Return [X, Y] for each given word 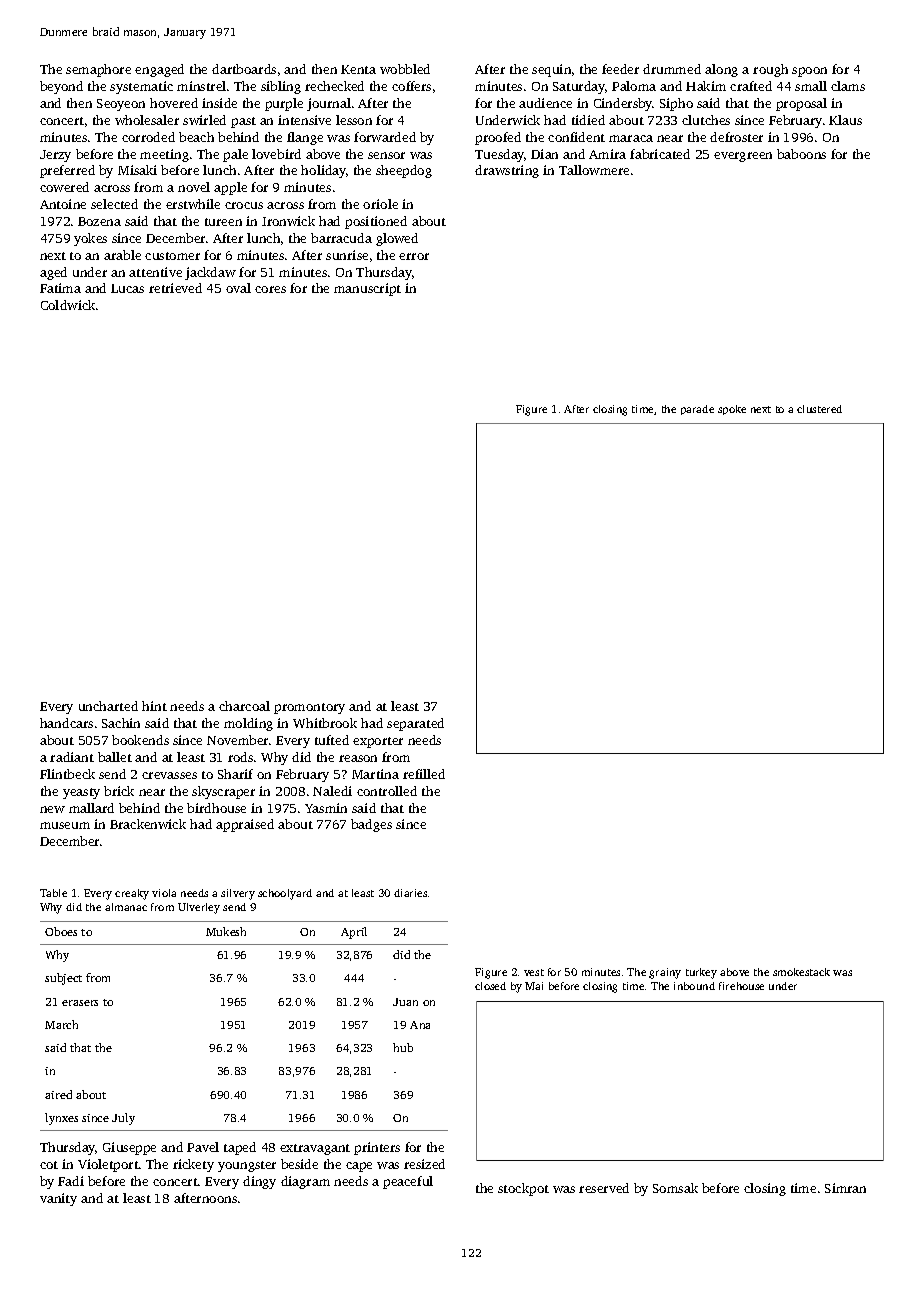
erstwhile [193, 204]
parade [697, 410]
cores [270, 289]
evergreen [743, 157]
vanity [58, 1199]
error [414, 256]
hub [403, 1047]
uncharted [108, 706]
